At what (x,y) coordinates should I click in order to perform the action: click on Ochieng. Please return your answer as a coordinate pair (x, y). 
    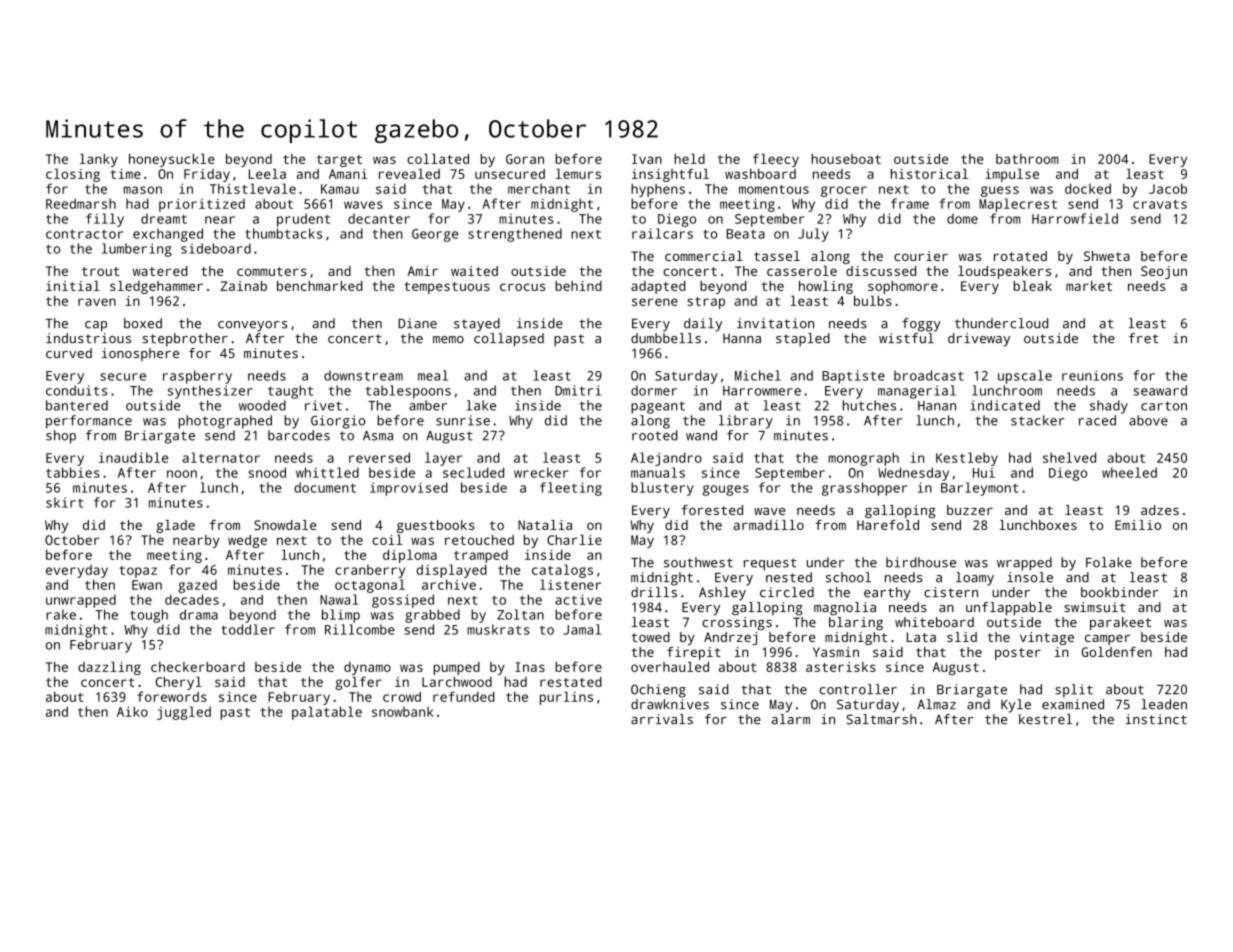
    Looking at the image, I should click on (658, 691).
